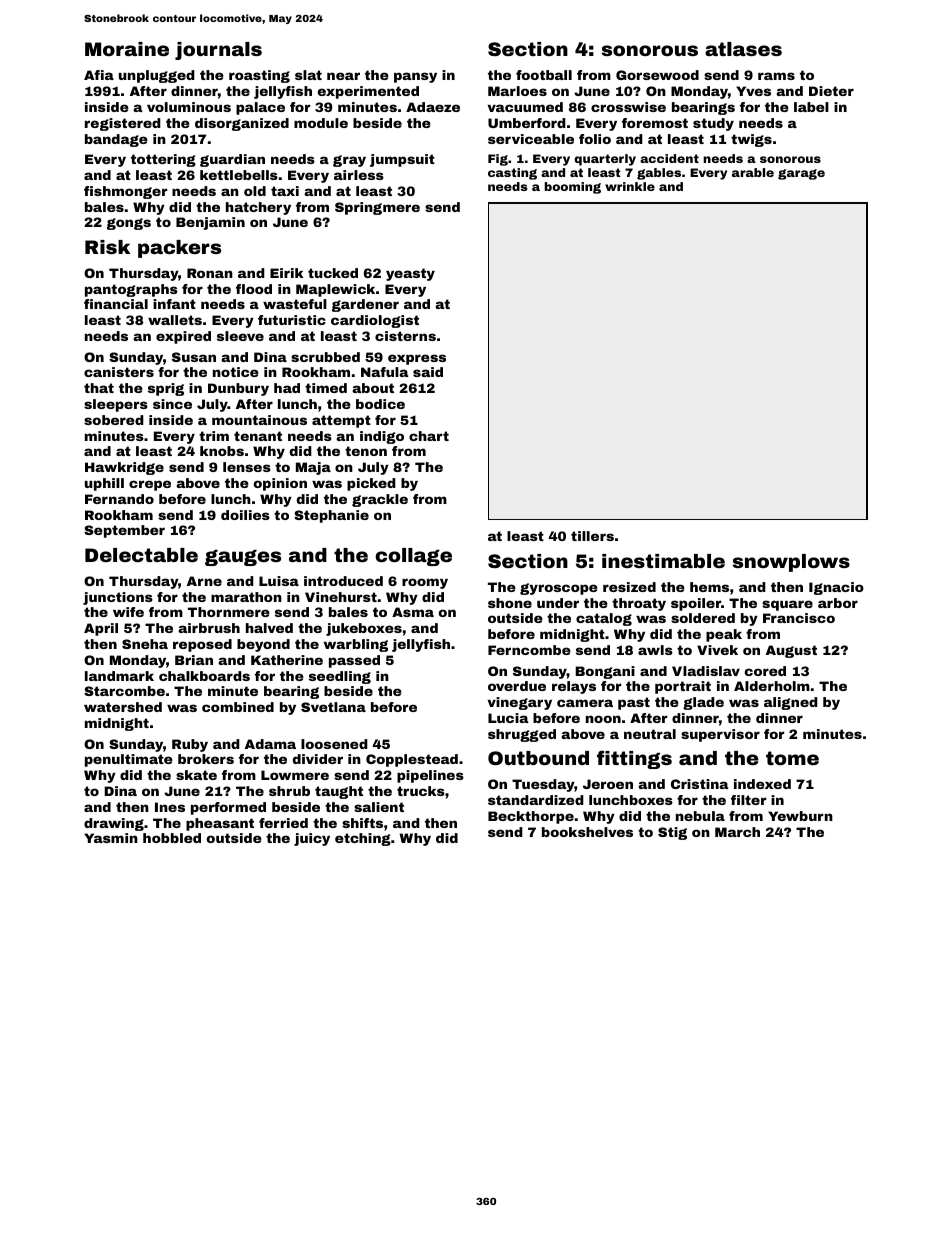 This document has width=952, height=1233. What do you see at coordinates (657, 75) in the document?
I see `Gorsewood` at bounding box center [657, 75].
